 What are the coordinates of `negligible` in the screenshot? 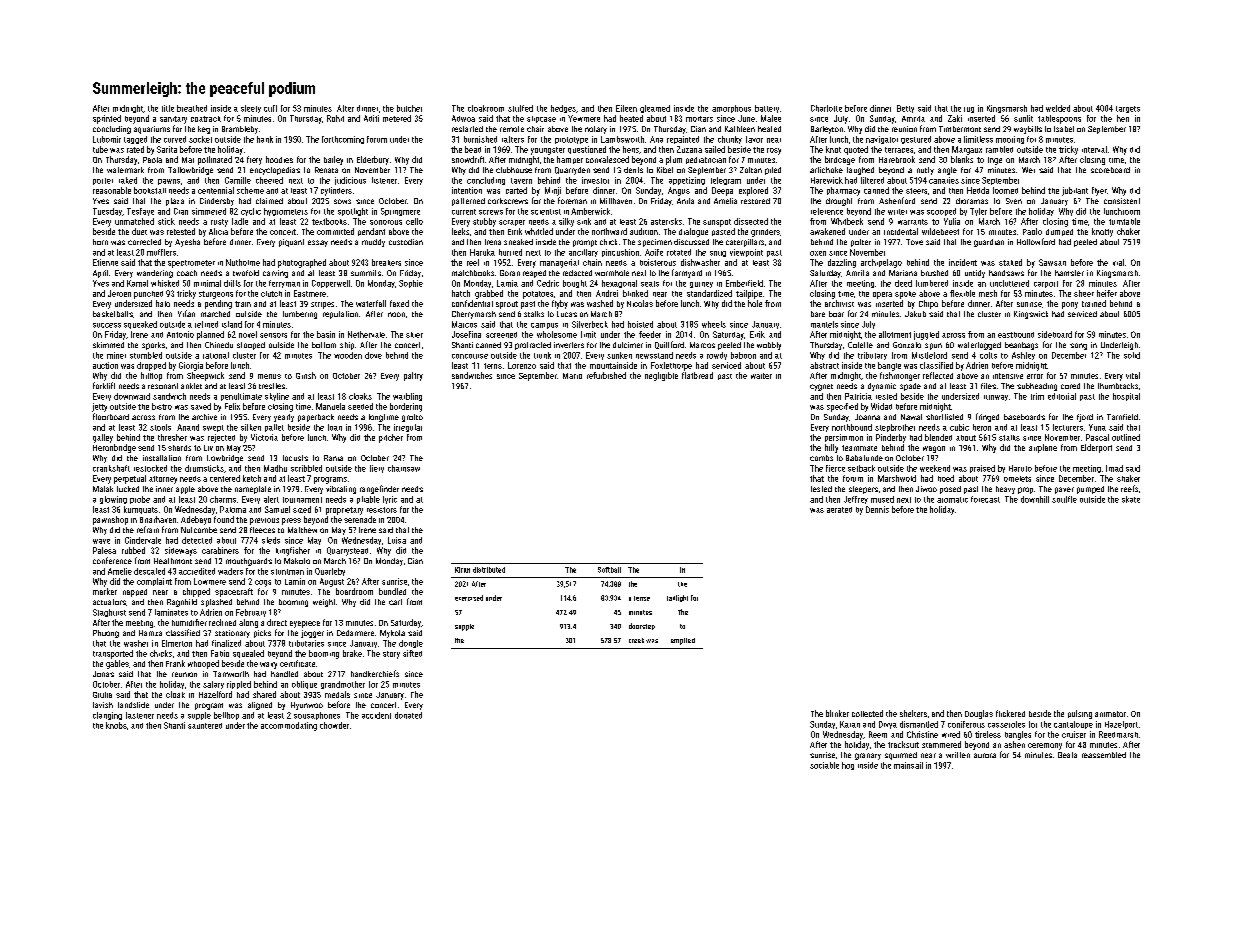 It's located at (661, 376).
